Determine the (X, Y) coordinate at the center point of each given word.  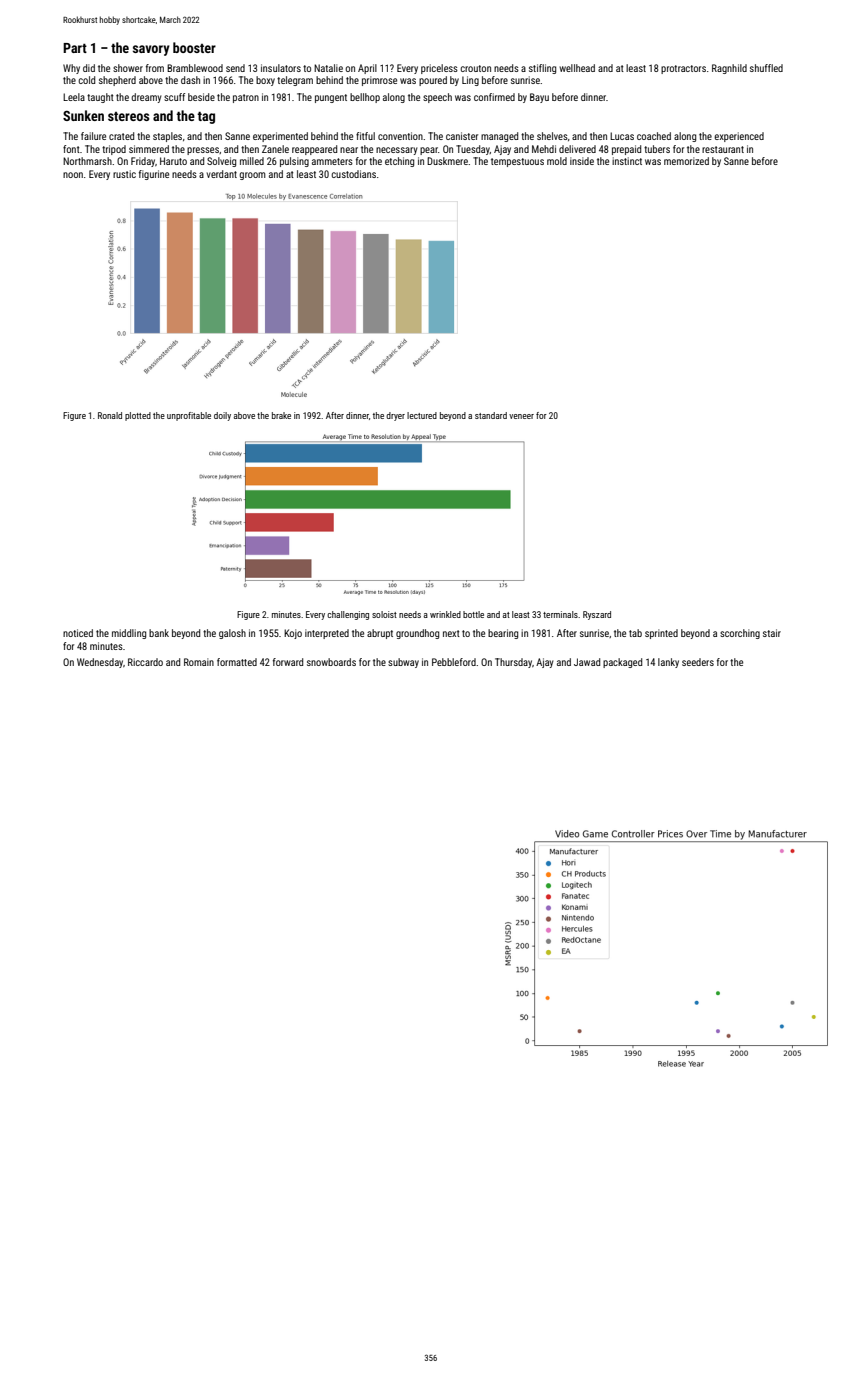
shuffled (766, 68)
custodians (353, 174)
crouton (475, 68)
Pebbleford (454, 662)
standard (491, 415)
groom (252, 176)
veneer (521, 416)
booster (194, 47)
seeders (698, 662)
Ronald (110, 415)
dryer (395, 416)
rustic (124, 174)
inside (582, 161)
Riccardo (145, 662)
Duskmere (447, 161)
